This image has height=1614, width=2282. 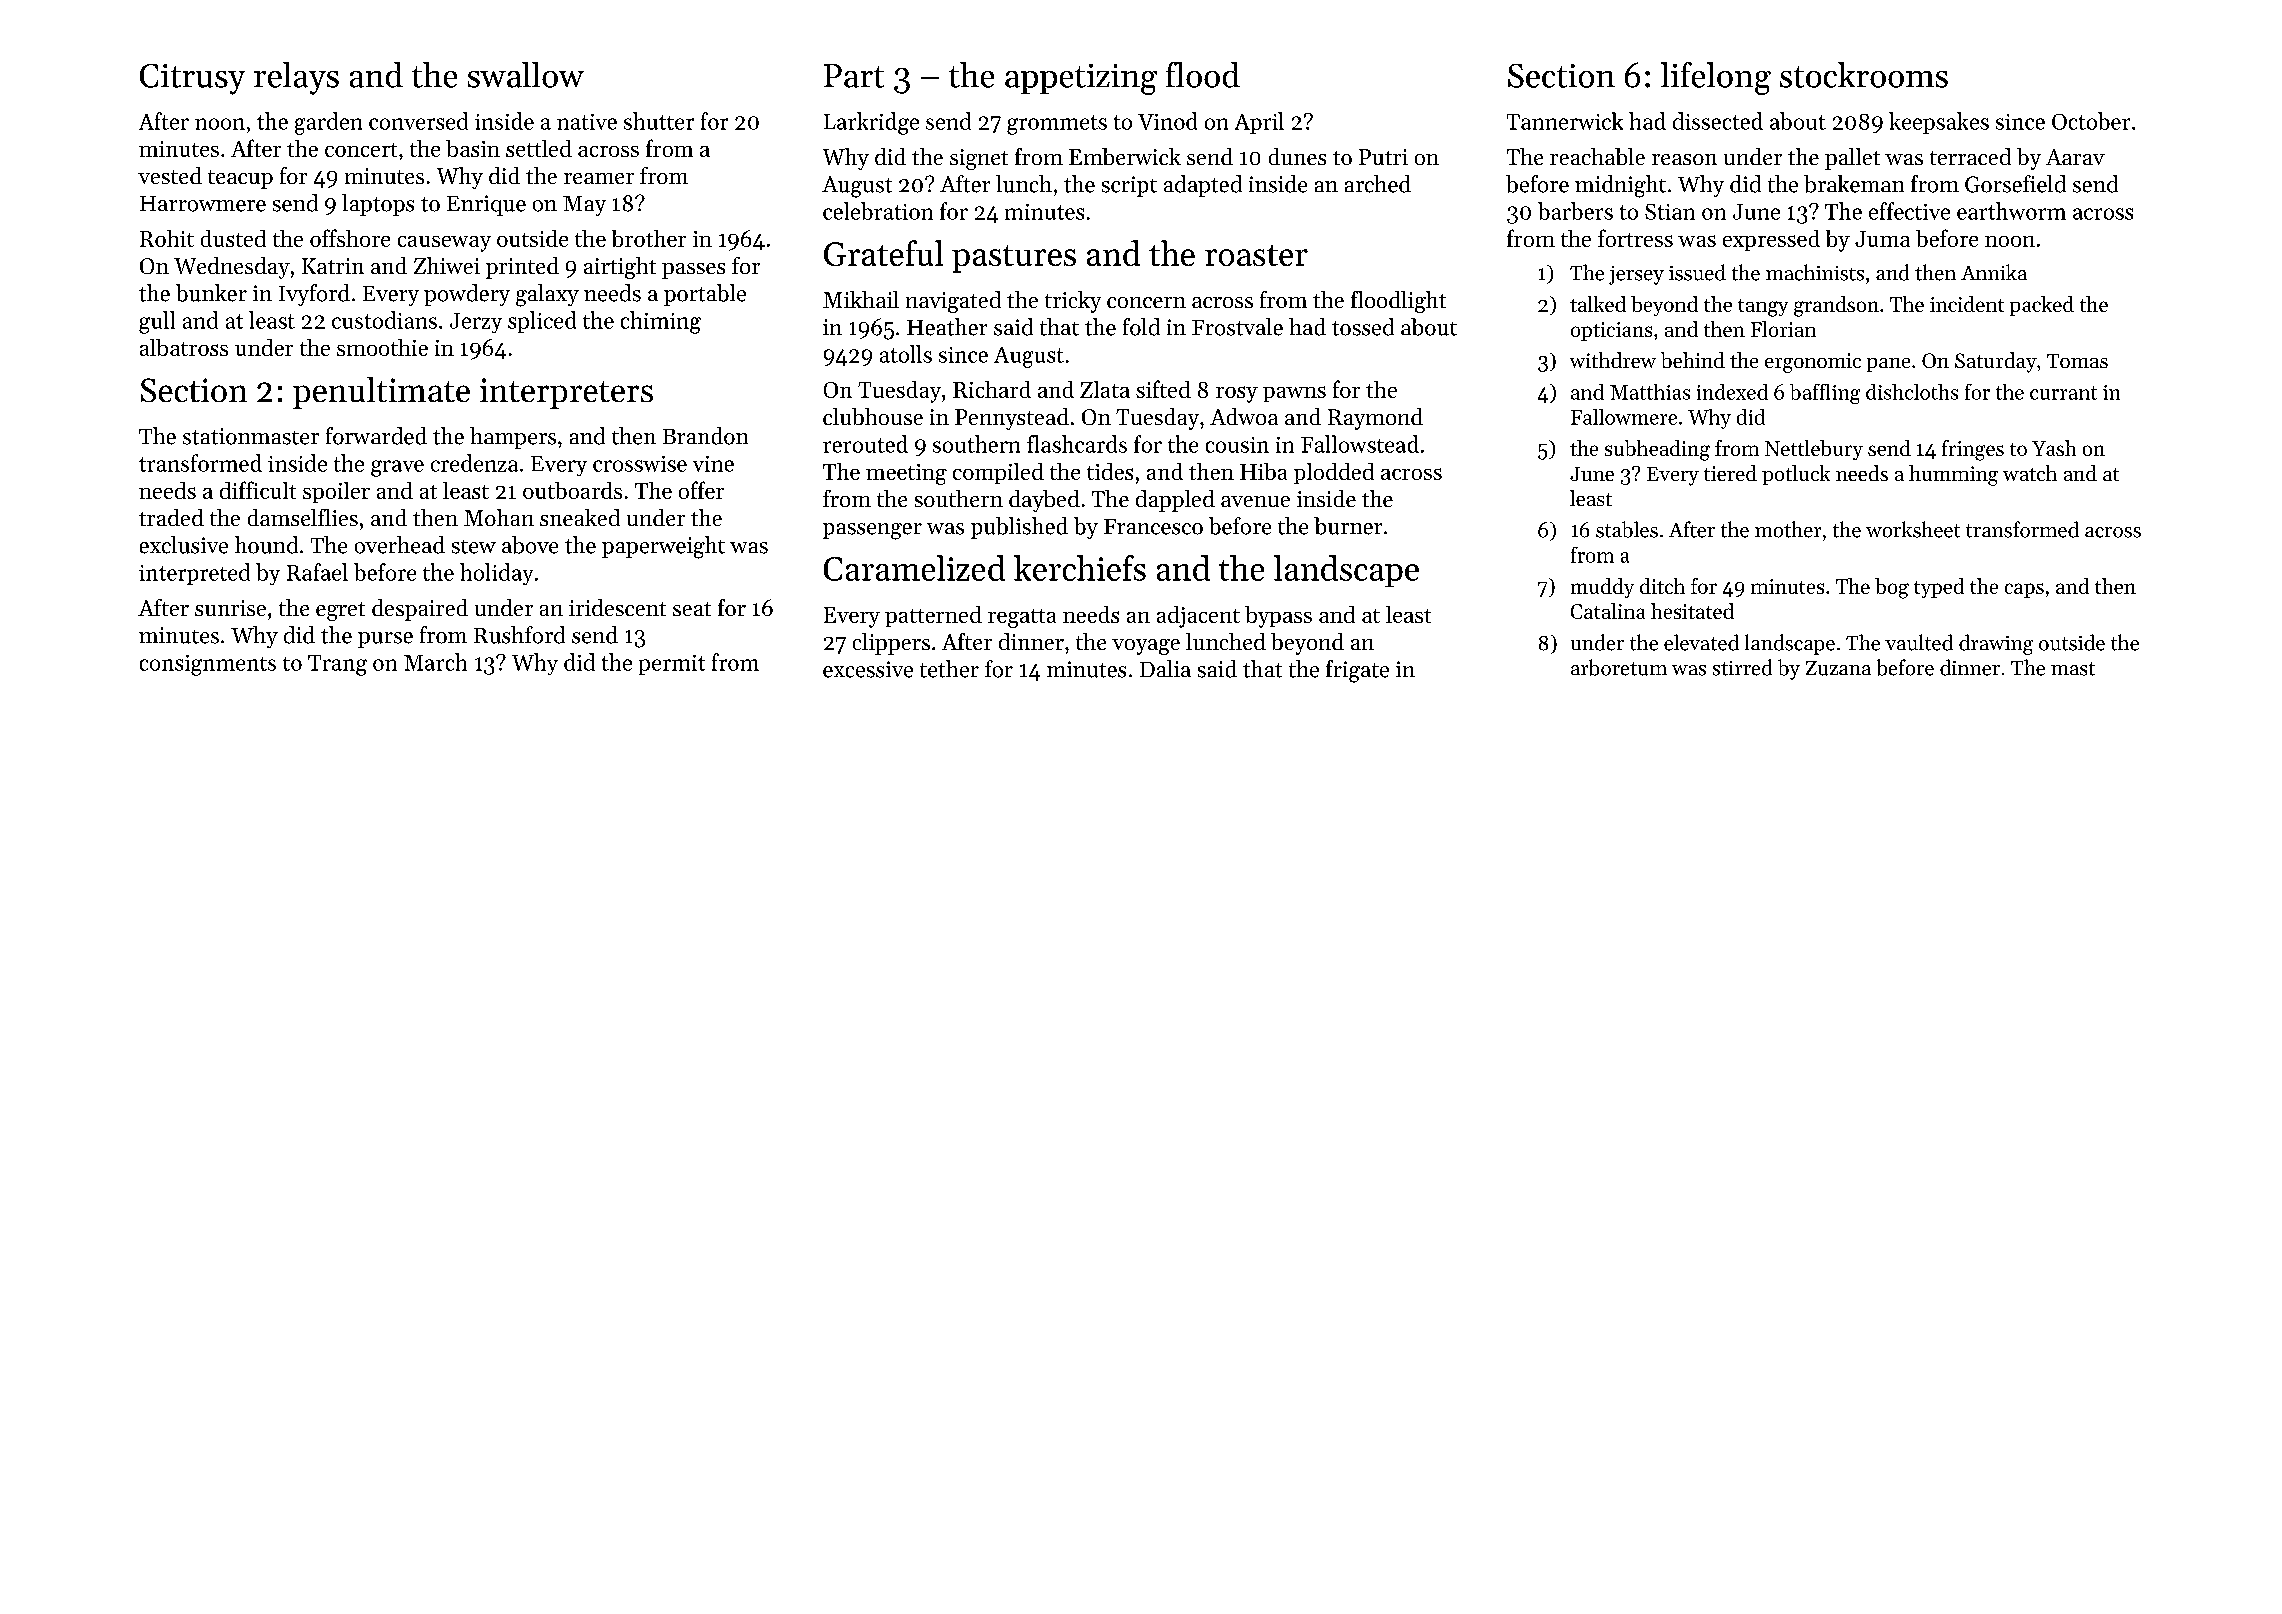 What do you see at coordinates (296, 78) in the image?
I see `relays` at bounding box center [296, 78].
